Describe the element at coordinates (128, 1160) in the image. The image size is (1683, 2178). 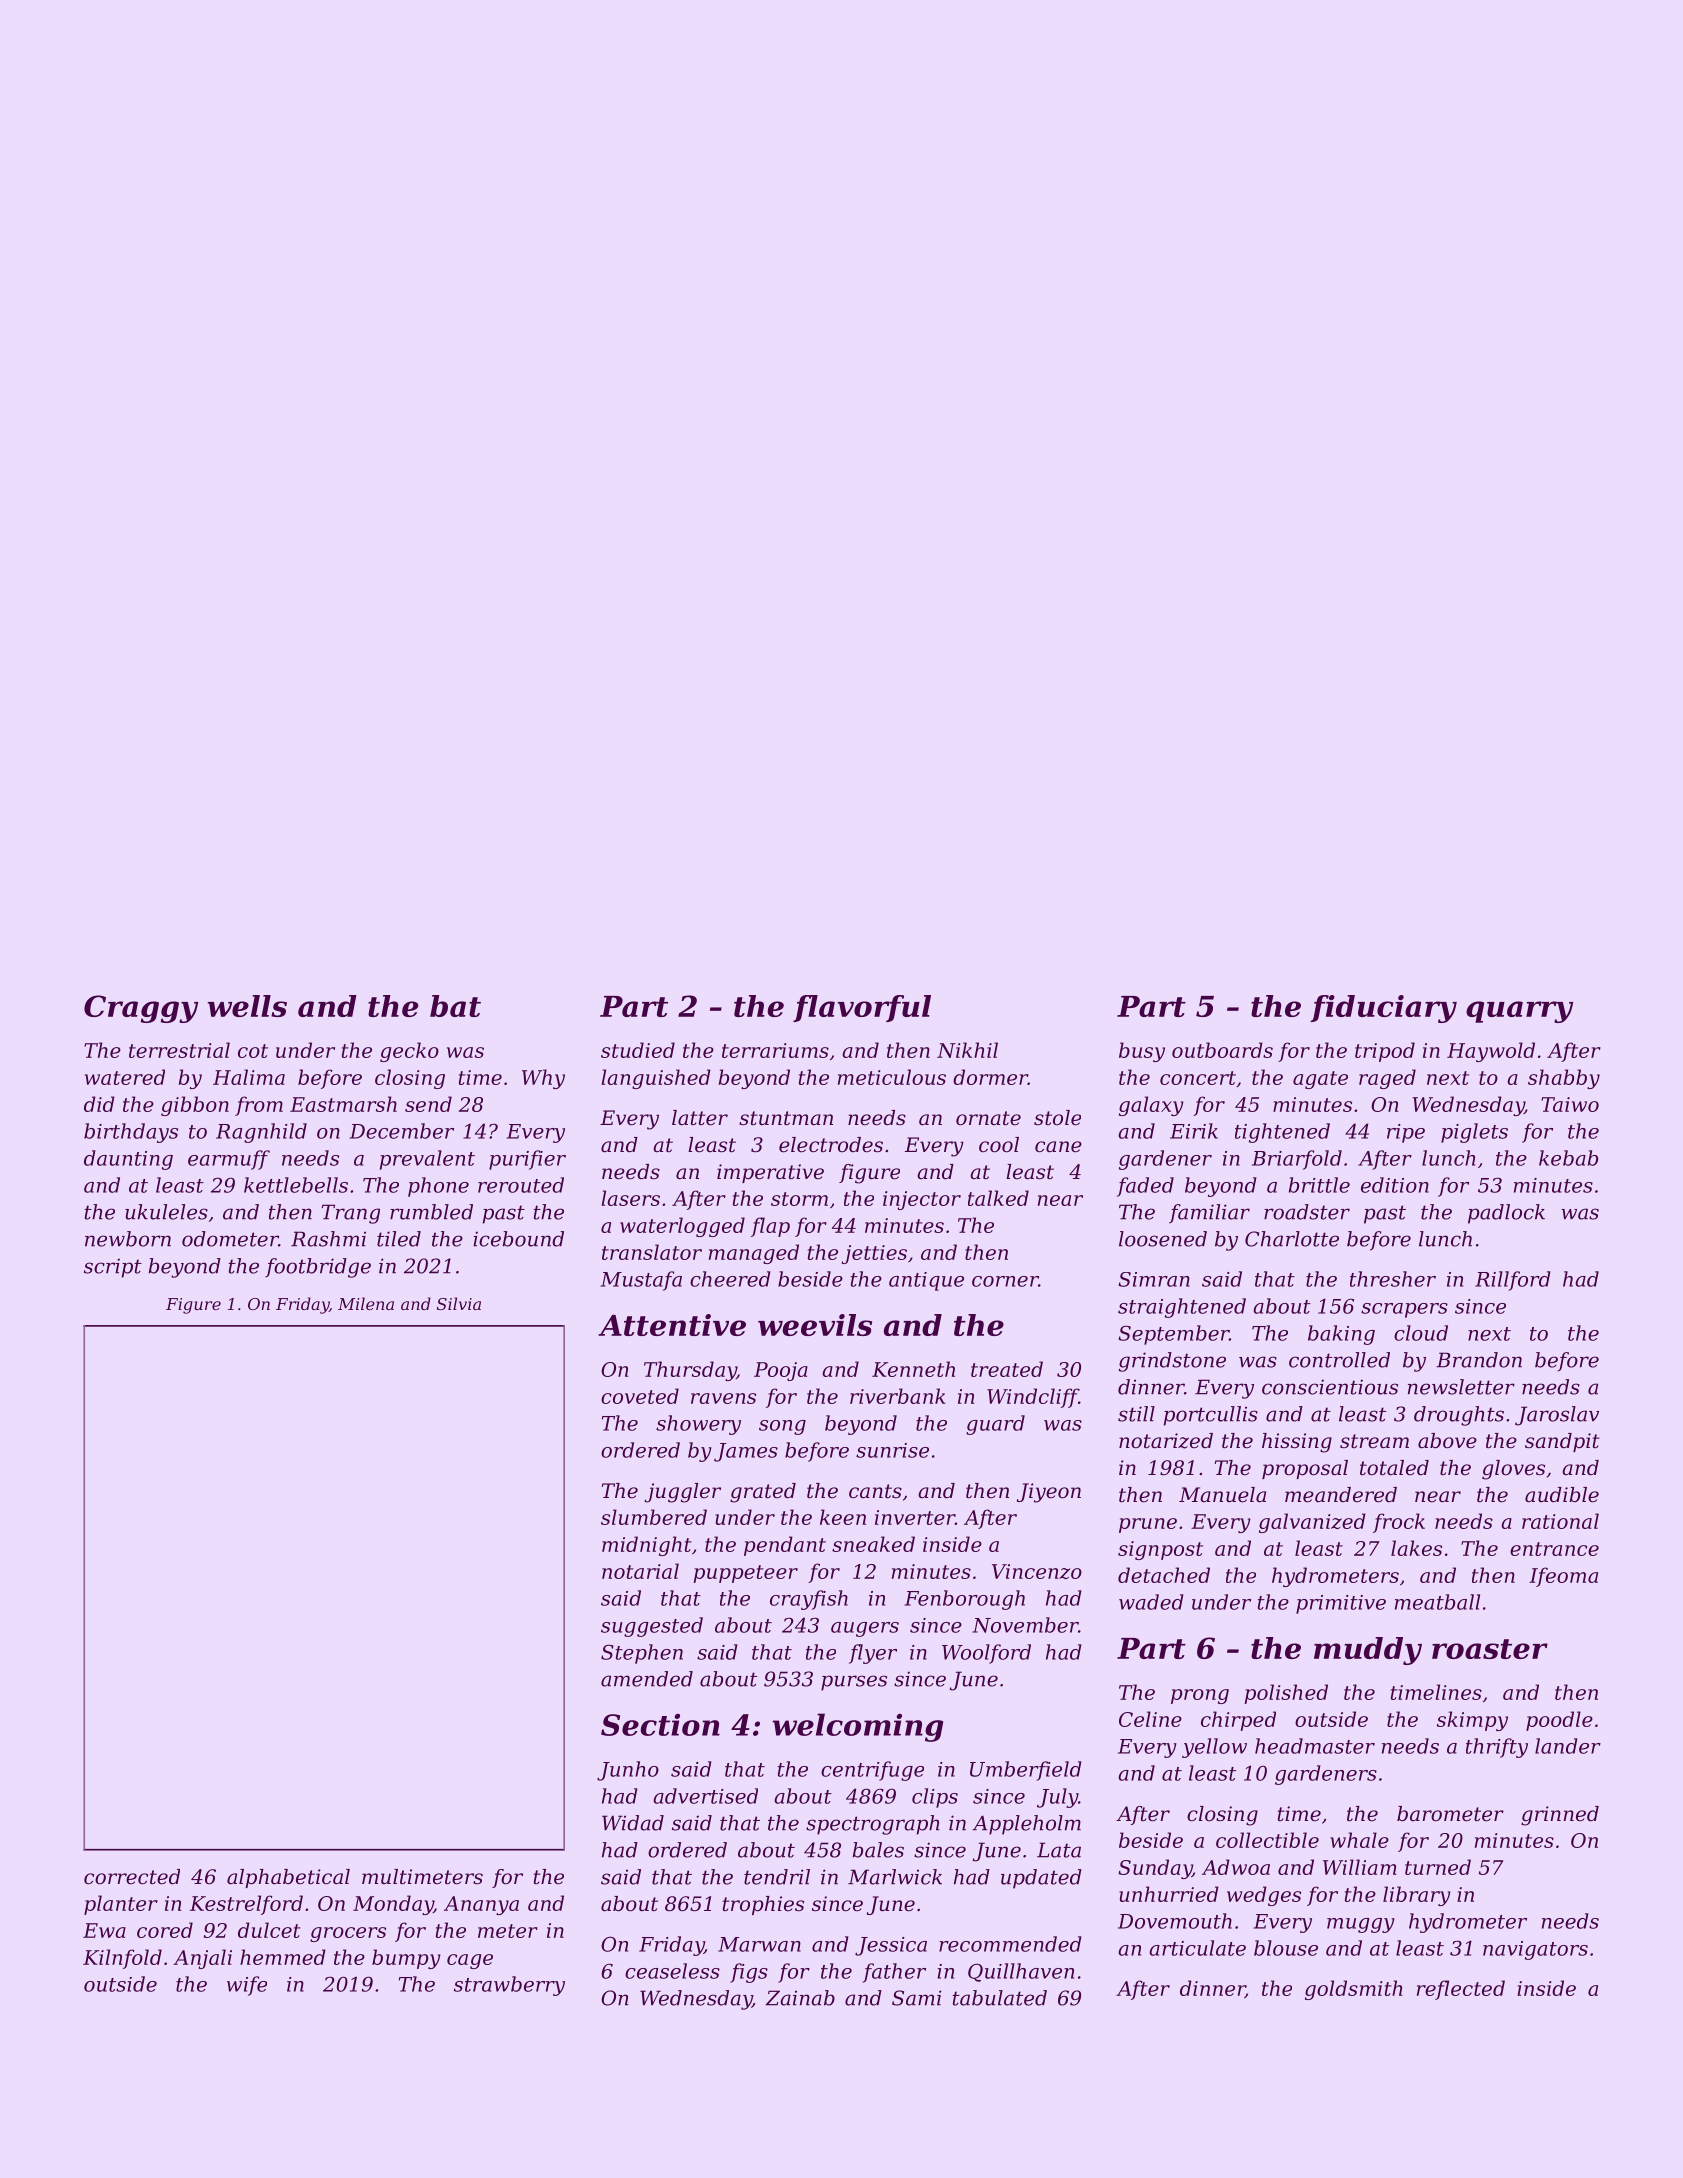
I see `daunting` at that location.
